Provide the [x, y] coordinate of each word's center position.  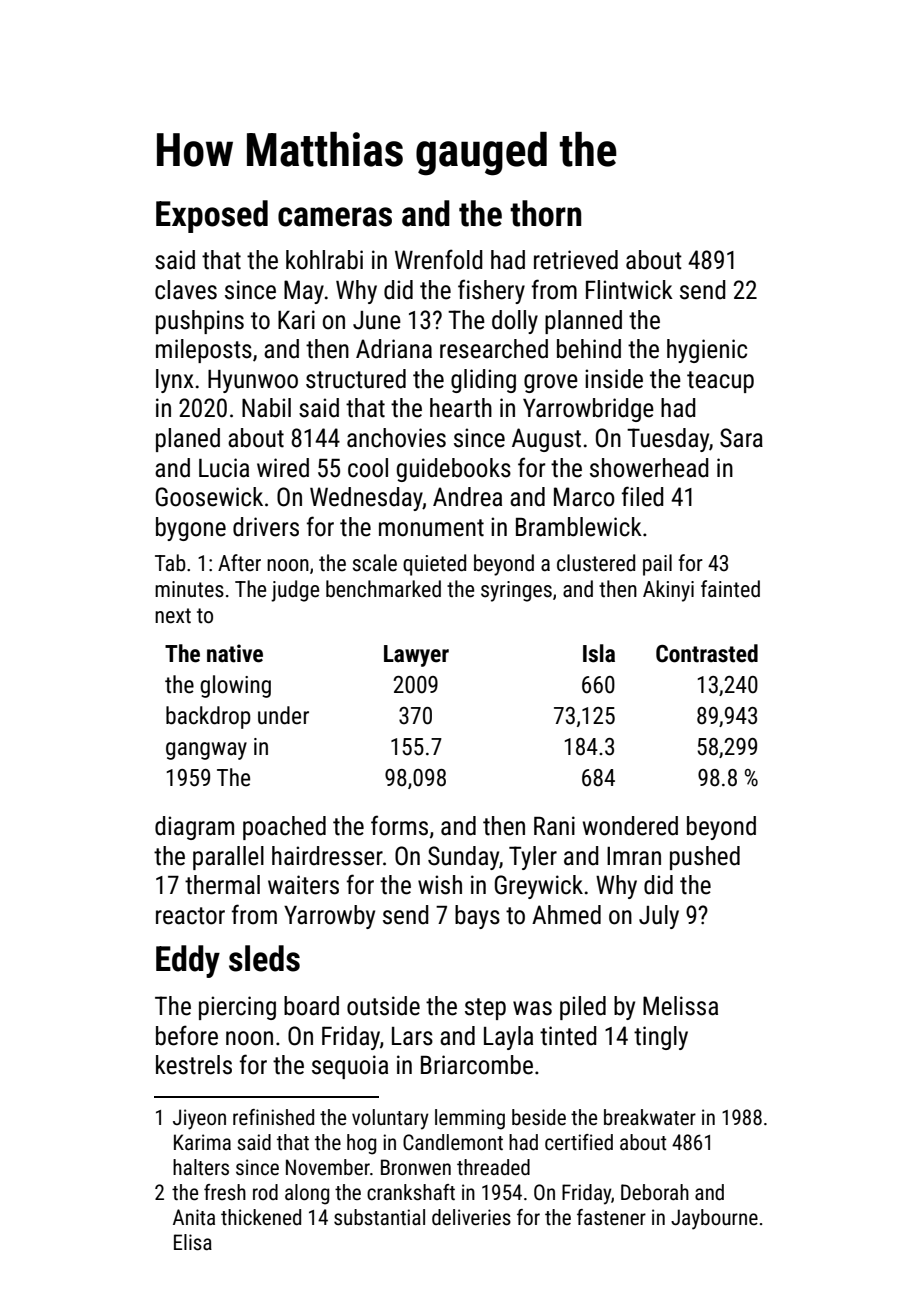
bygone [191, 529]
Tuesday [668, 440]
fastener [611, 1217]
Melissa [680, 1006]
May [304, 292]
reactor [190, 916]
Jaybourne [714, 1219]
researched [494, 349]
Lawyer [416, 656]
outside [383, 1006]
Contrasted [707, 653]
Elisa [193, 1242]
